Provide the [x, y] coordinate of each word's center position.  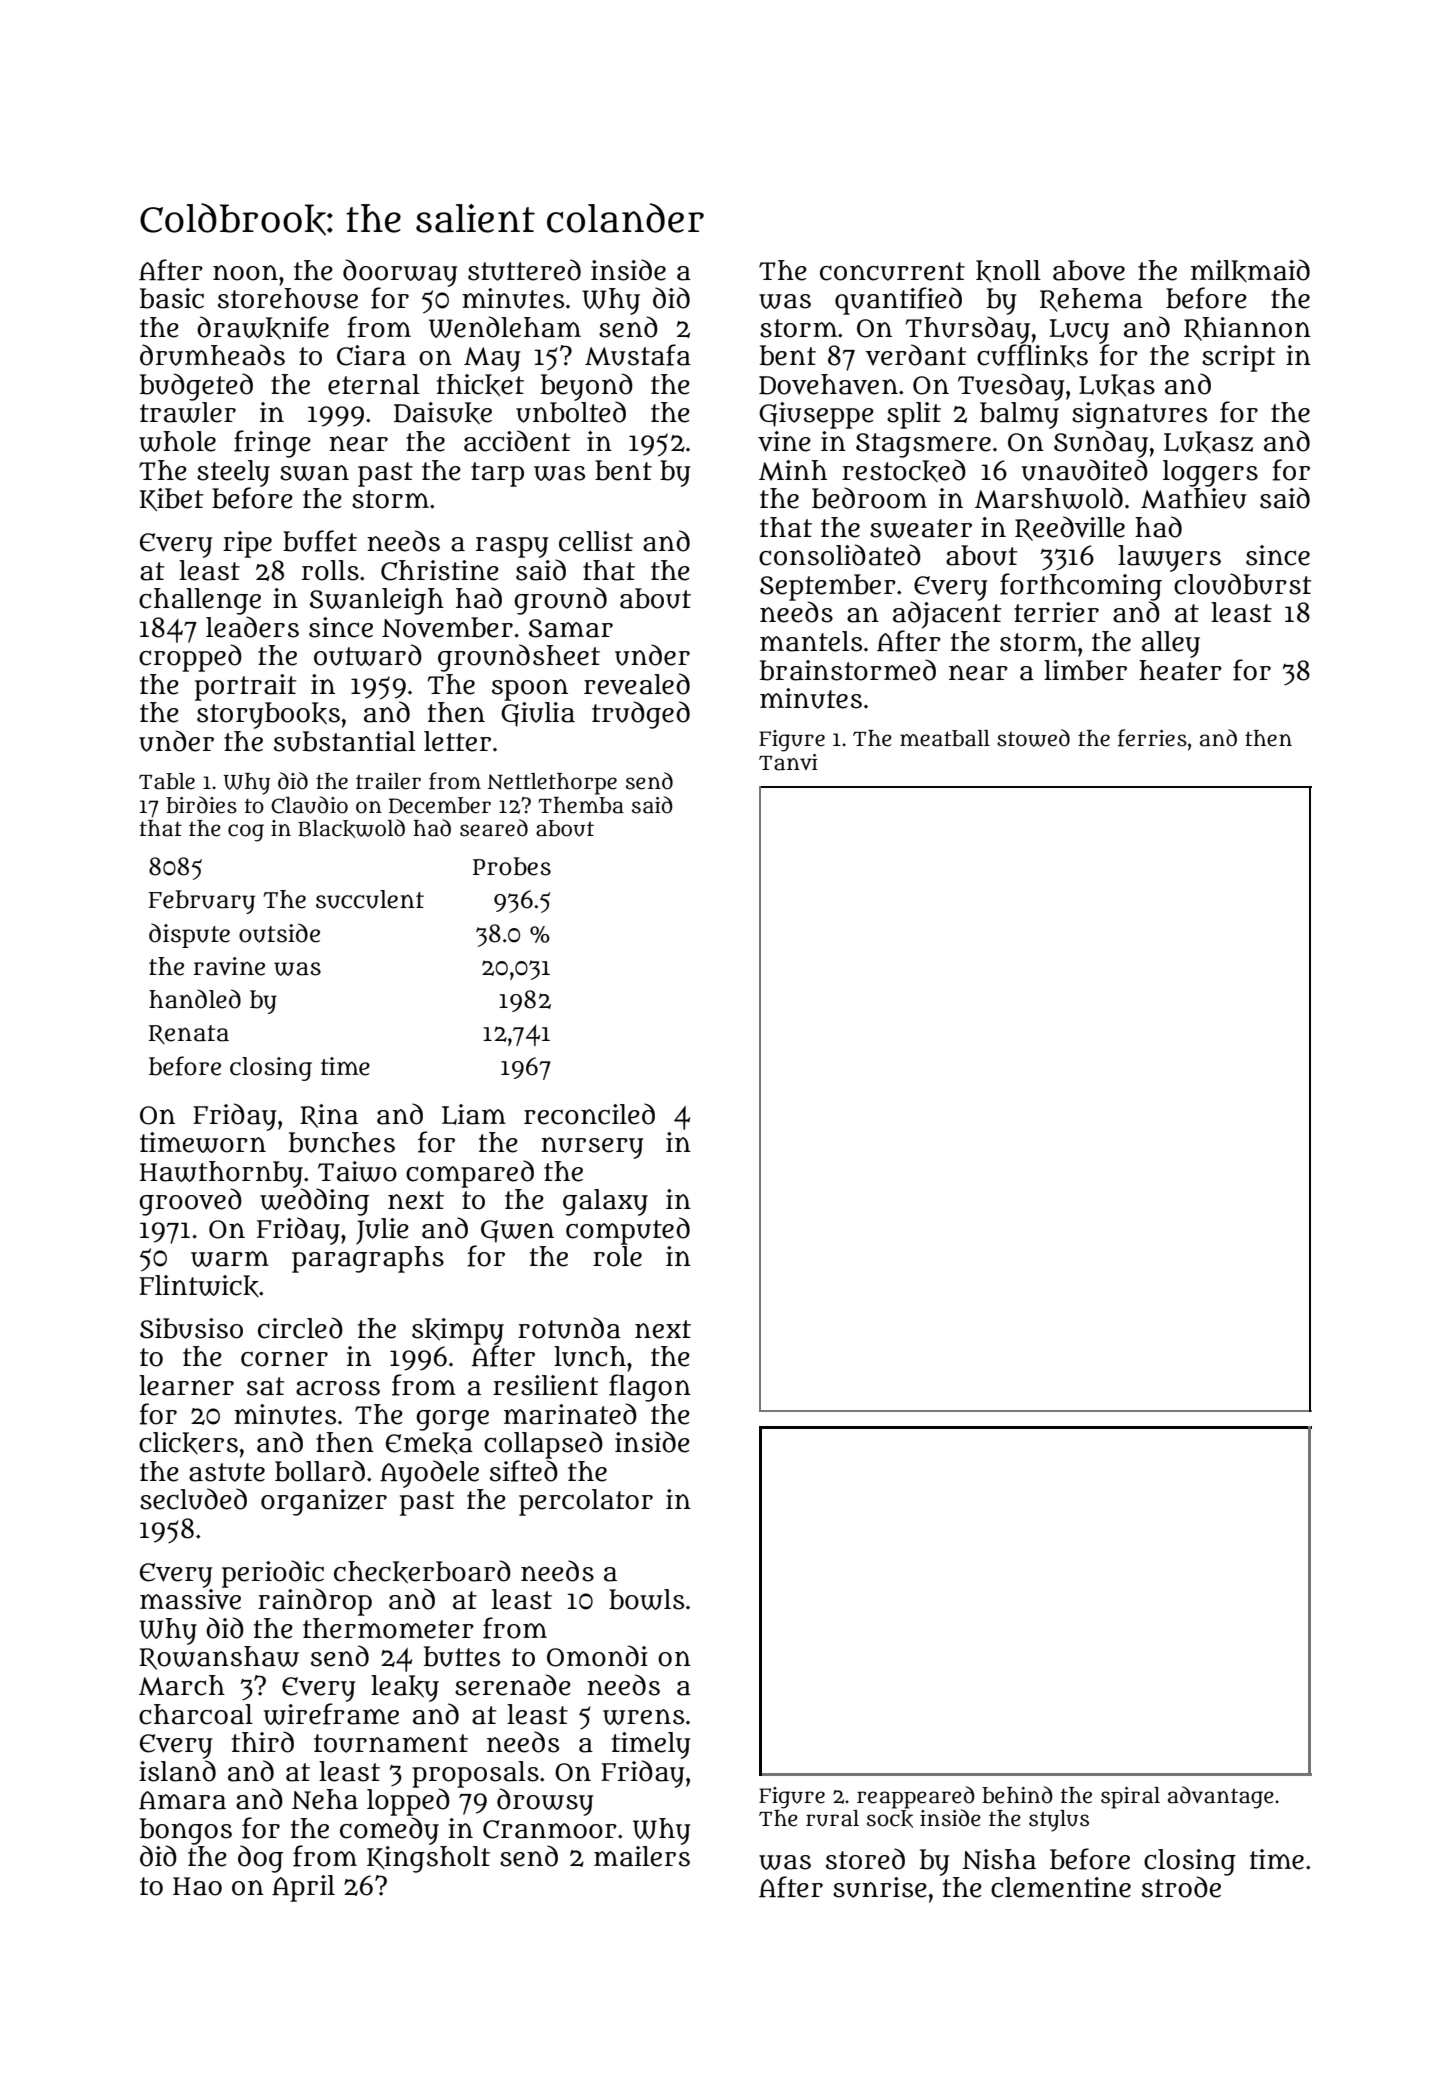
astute [227, 1472]
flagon [650, 1388]
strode [1181, 1887]
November [447, 627]
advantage [1221, 1797]
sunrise [880, 1887]
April [303, 1888]
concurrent [892, 271]
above [1089, 270]
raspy [512, 547]
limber [1085, 670]
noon [245, 273]
